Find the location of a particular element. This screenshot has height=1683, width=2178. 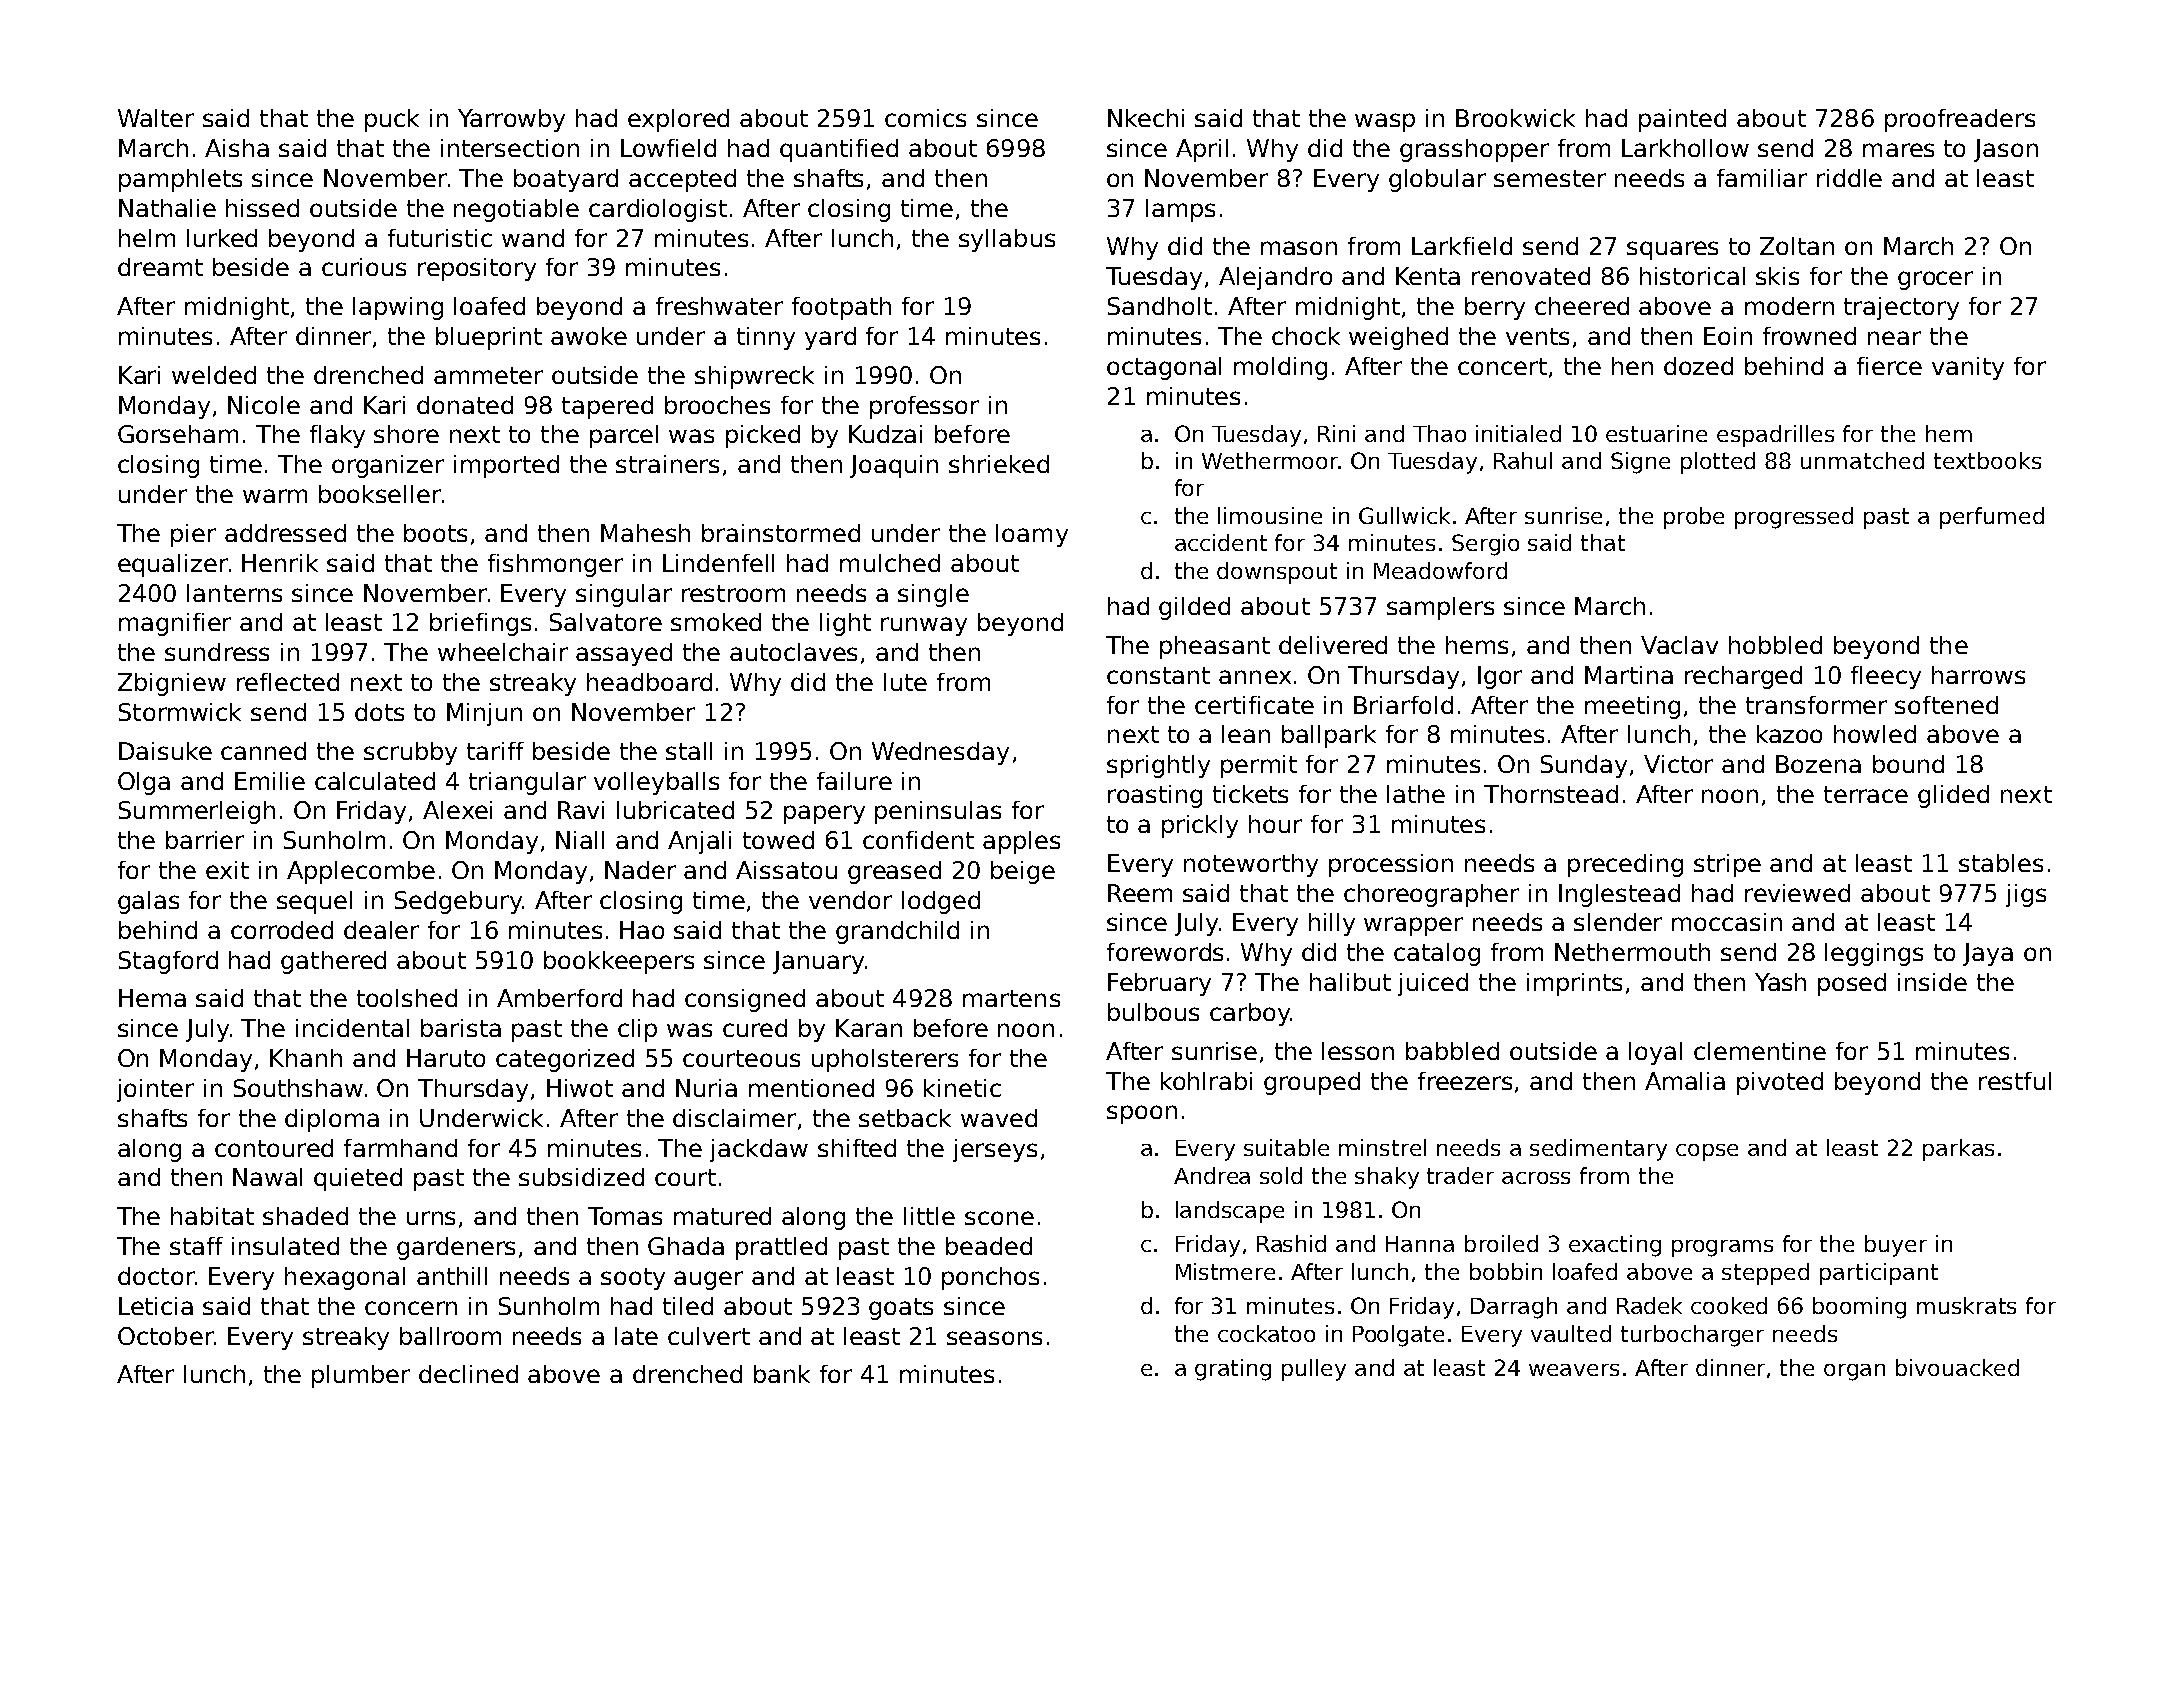

grocer is located at coordinates (1935, 280).
